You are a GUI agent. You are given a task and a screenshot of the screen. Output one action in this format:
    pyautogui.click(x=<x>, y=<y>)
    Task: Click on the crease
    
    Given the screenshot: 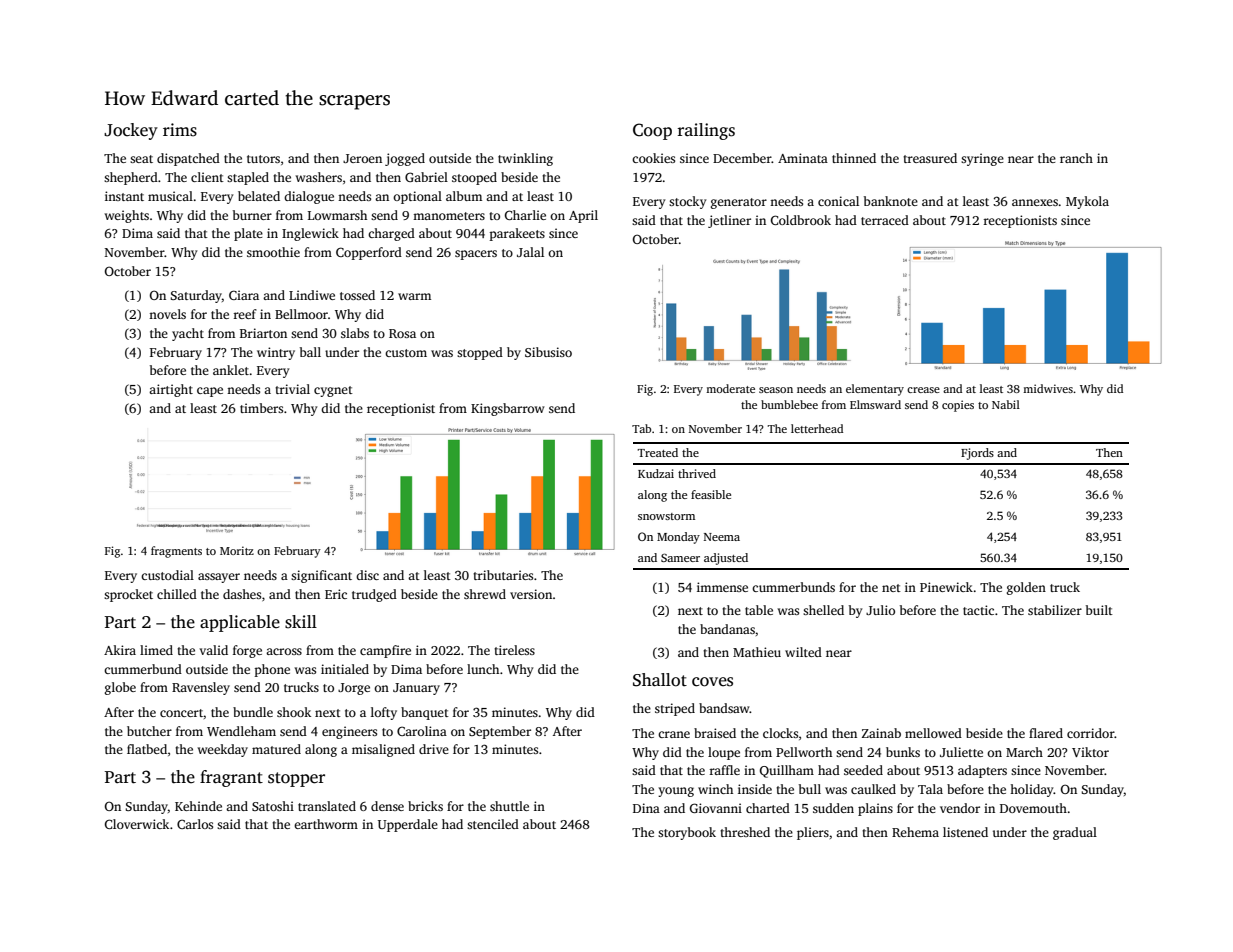 What is the action you would take?
    pyautogui.click(x=923, y=390)
